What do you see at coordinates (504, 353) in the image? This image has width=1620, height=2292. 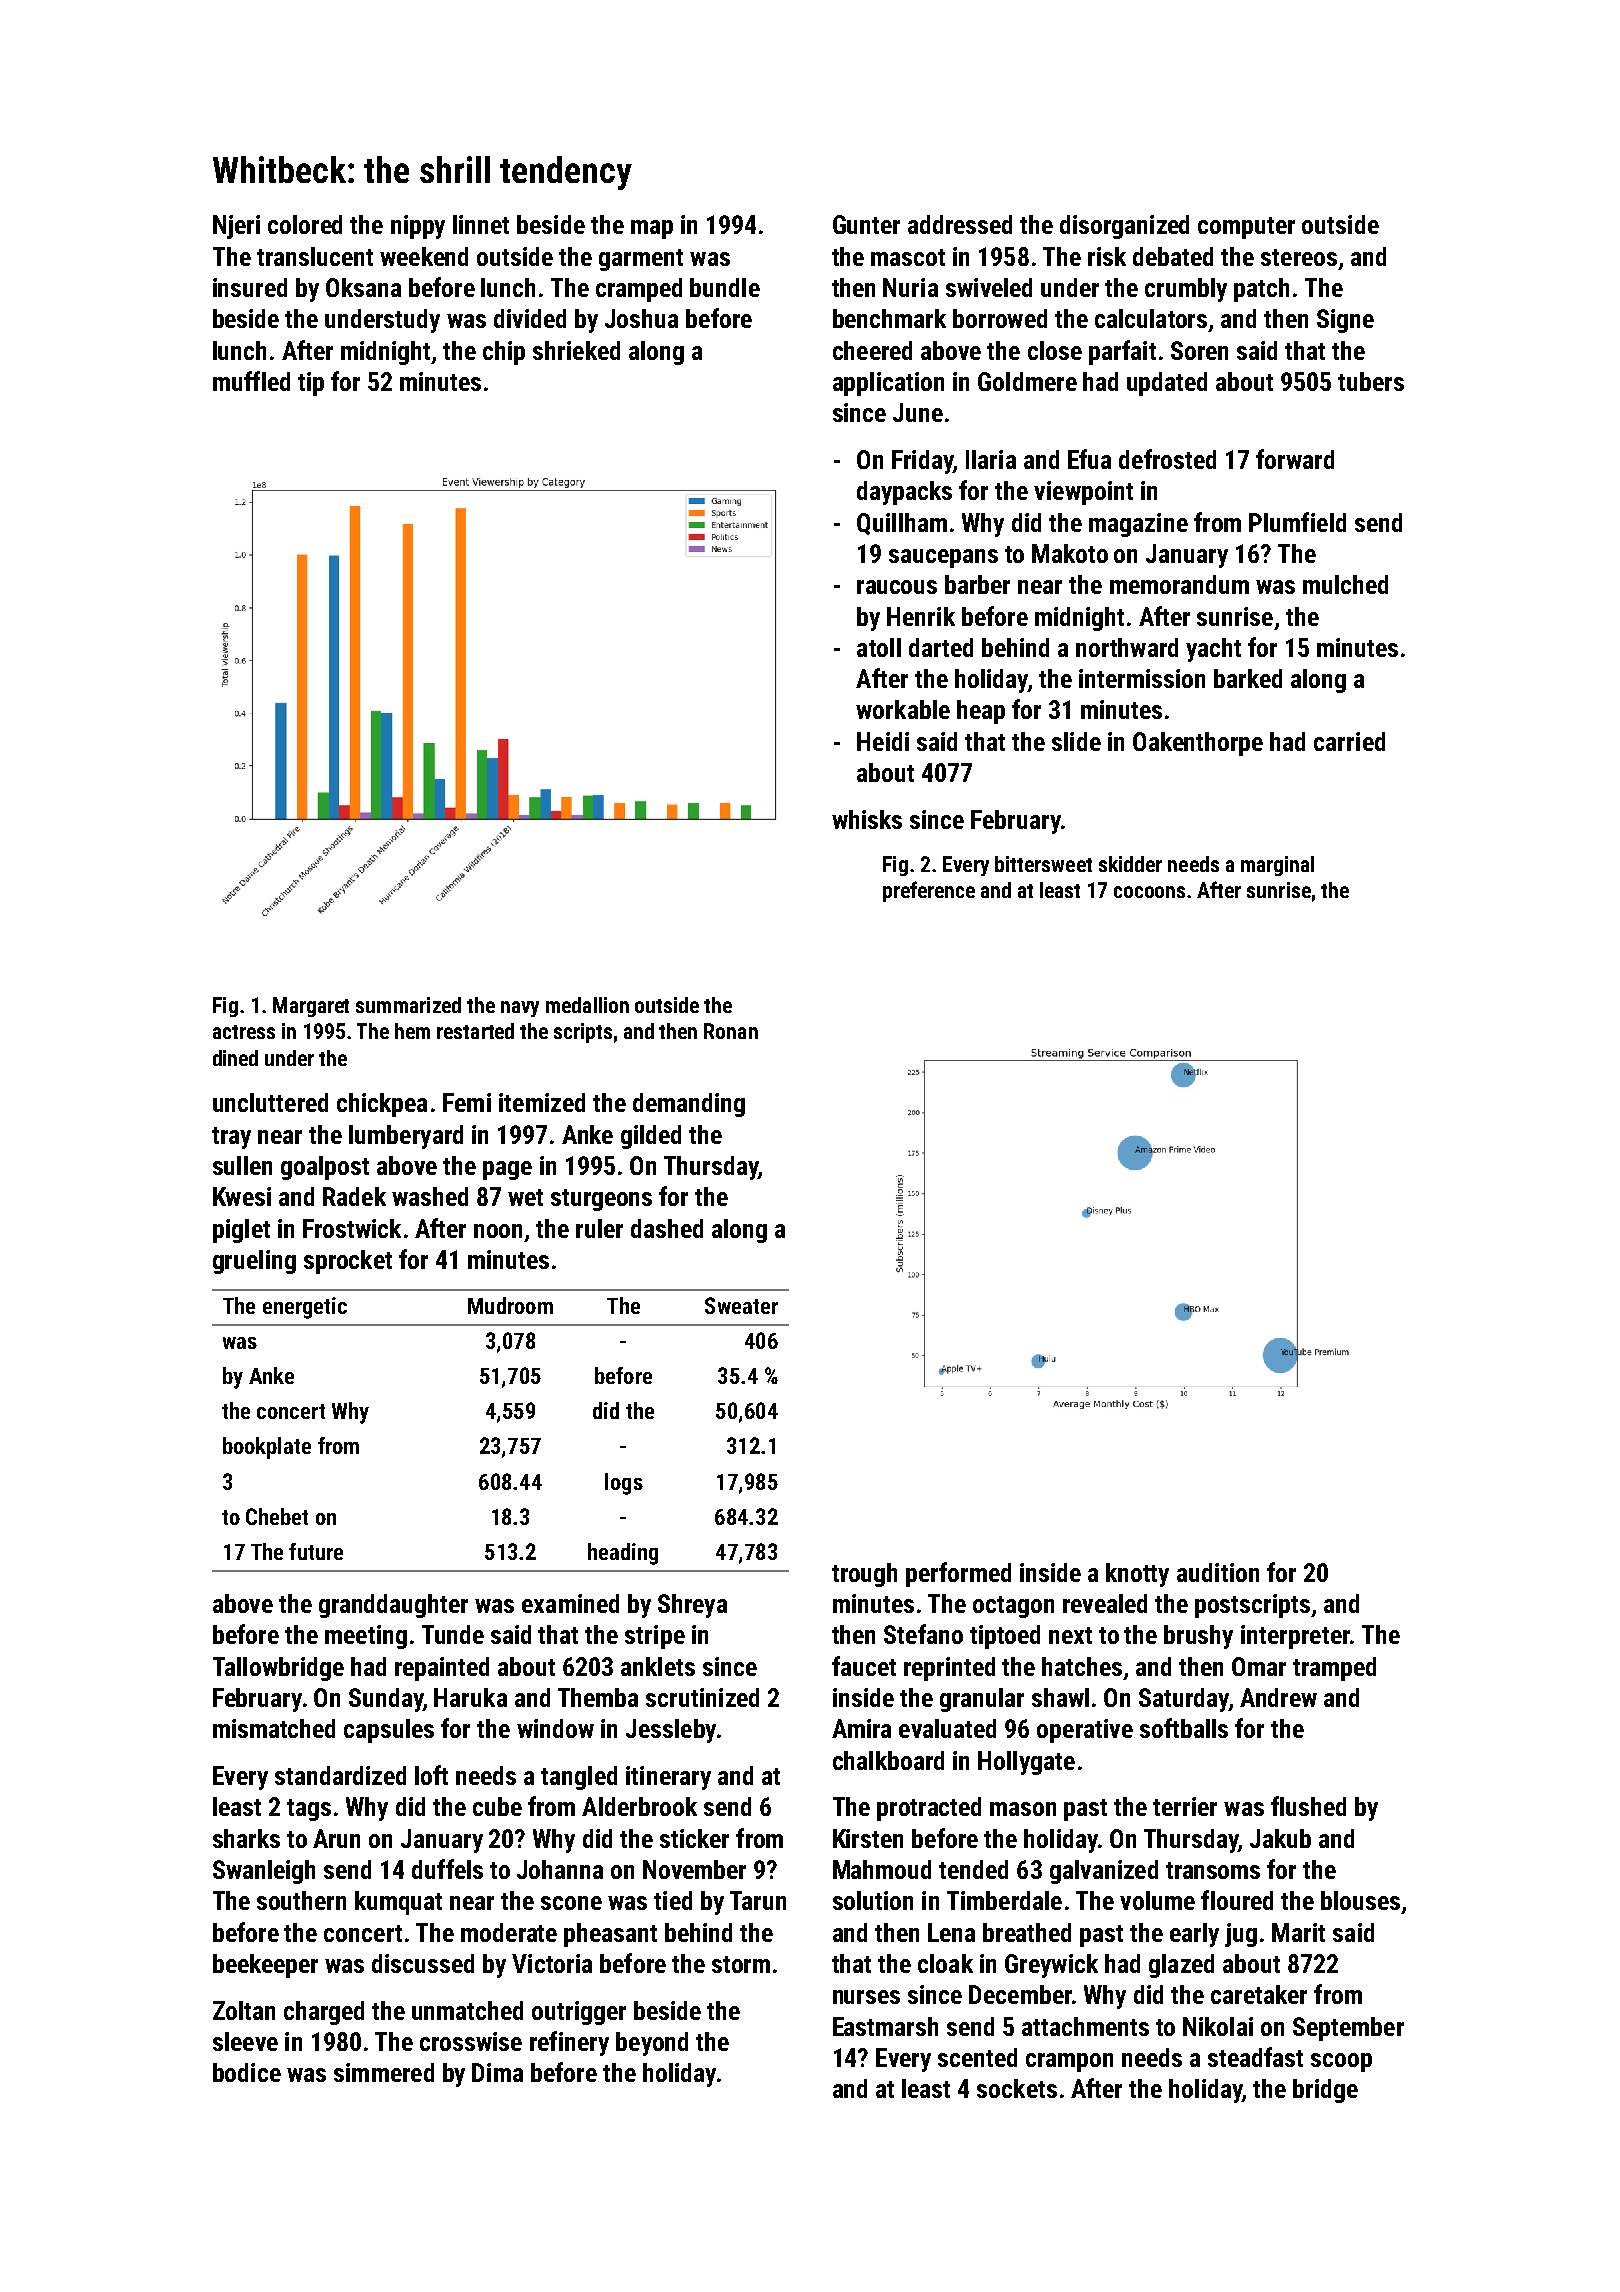 I see `chip` at bounding box center [504, 353].
